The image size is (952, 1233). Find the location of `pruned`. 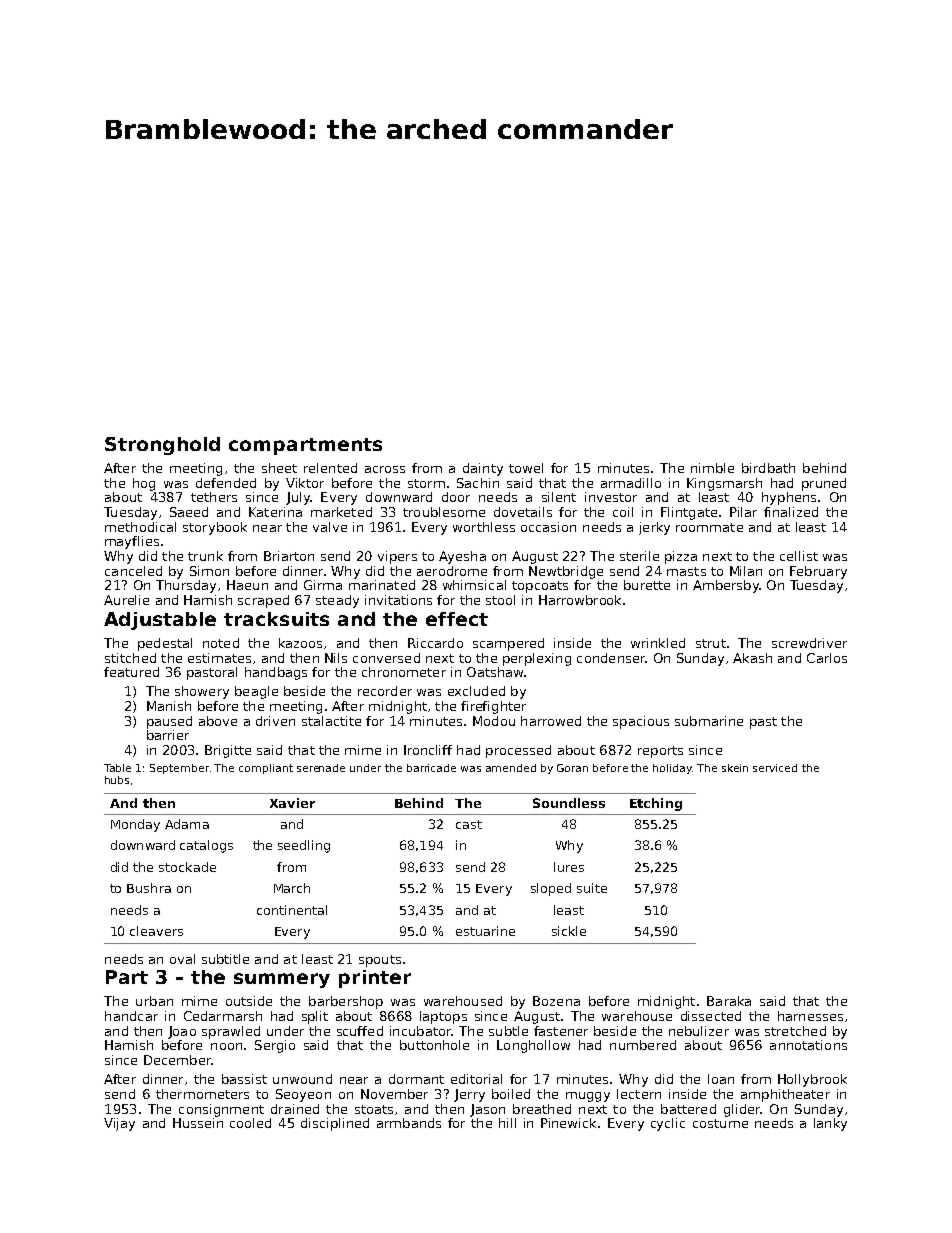

pruned is located at coordinates (824, 484).
